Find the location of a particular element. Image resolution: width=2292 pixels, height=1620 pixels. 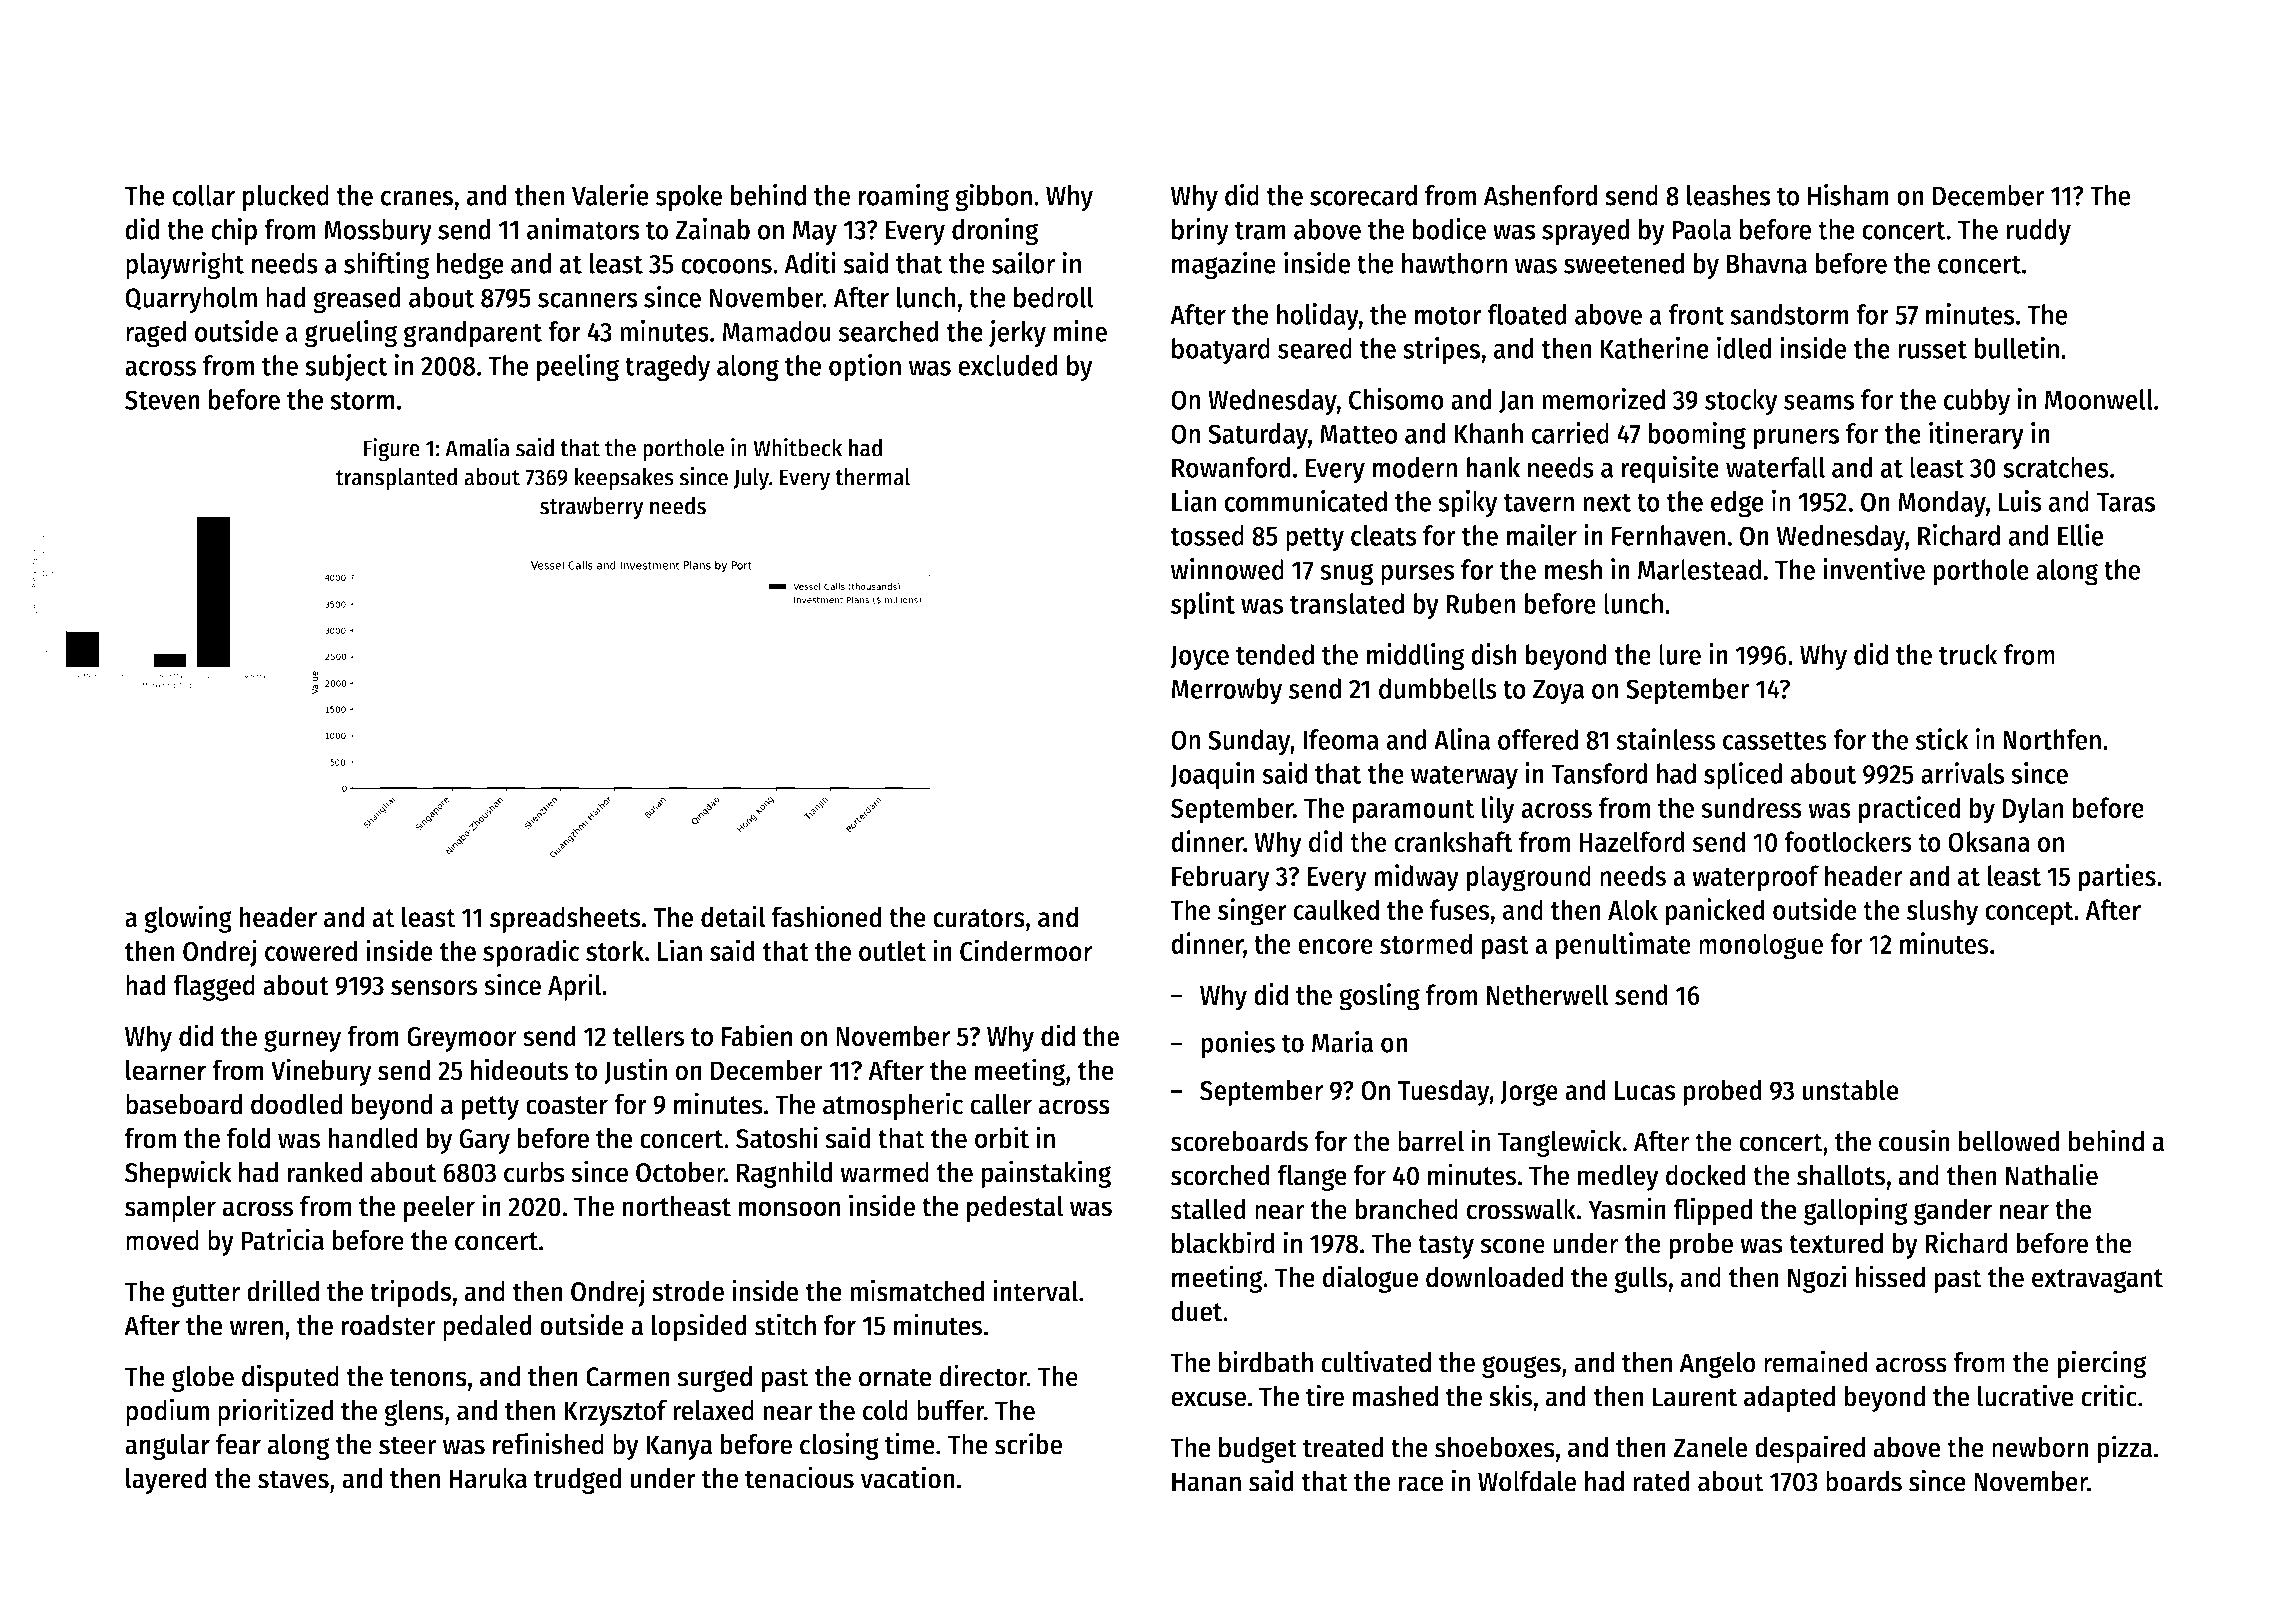

Hisham is located at coordinates (1848, 194).
